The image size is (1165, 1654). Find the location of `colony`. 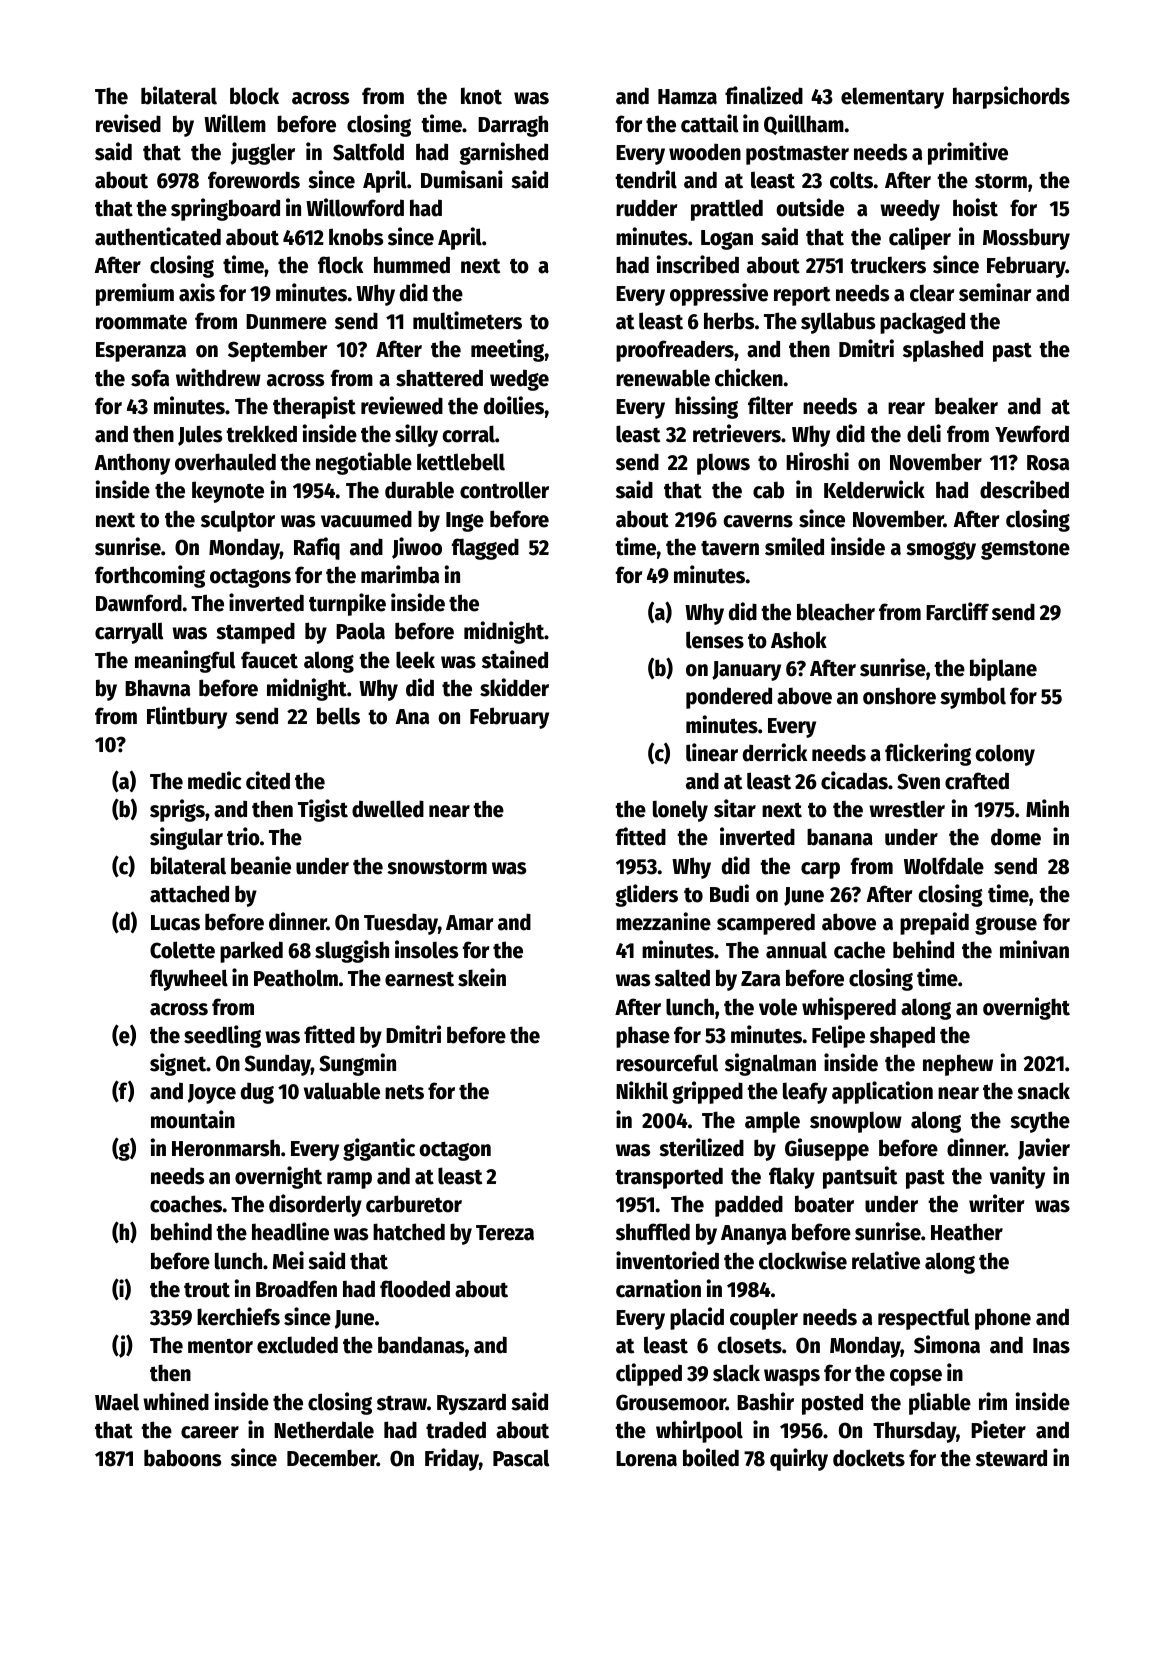

colony is located at coordinates (1005, 755).
